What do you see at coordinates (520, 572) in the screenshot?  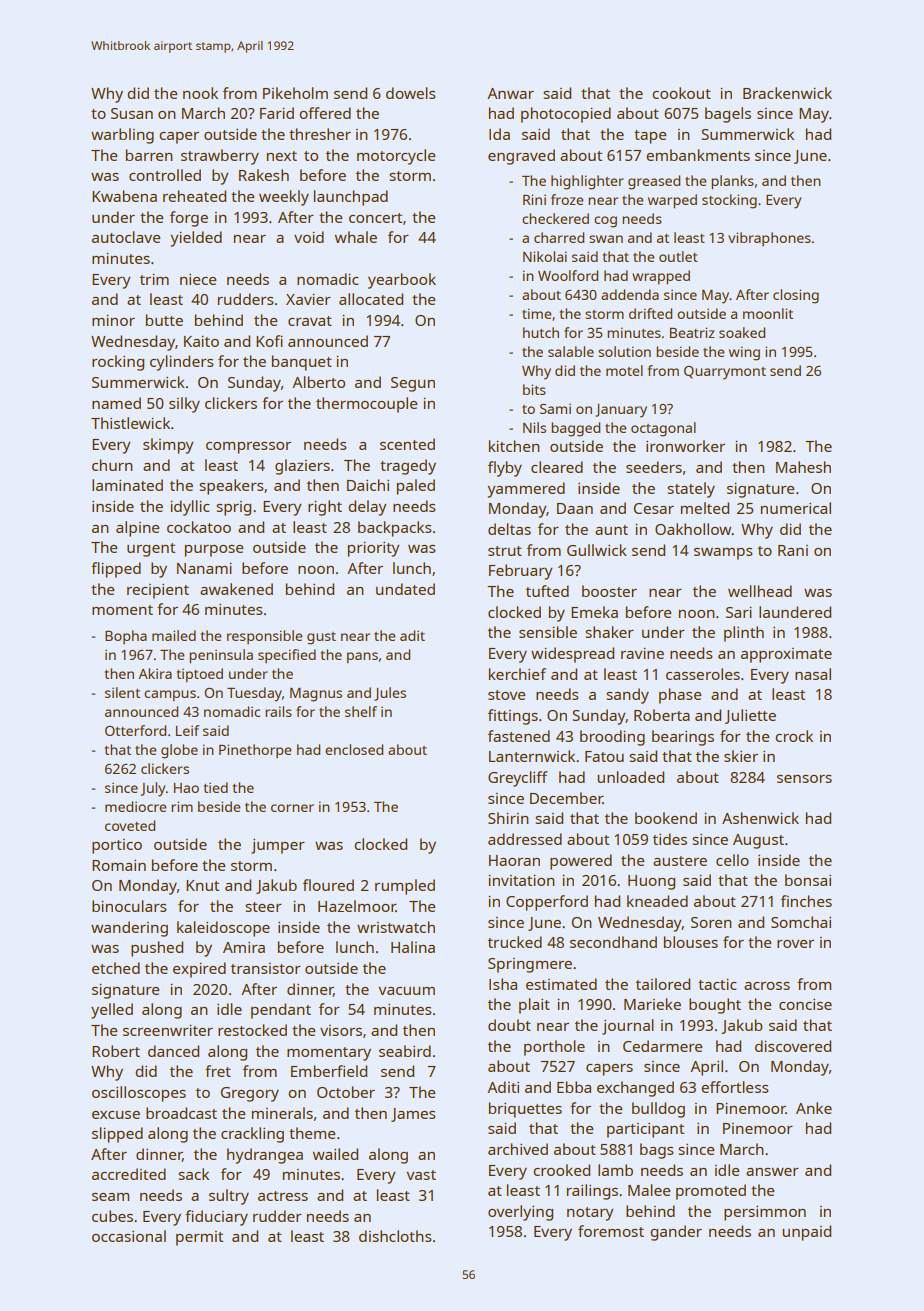 I see `February` at bounding box center [520, 572].
